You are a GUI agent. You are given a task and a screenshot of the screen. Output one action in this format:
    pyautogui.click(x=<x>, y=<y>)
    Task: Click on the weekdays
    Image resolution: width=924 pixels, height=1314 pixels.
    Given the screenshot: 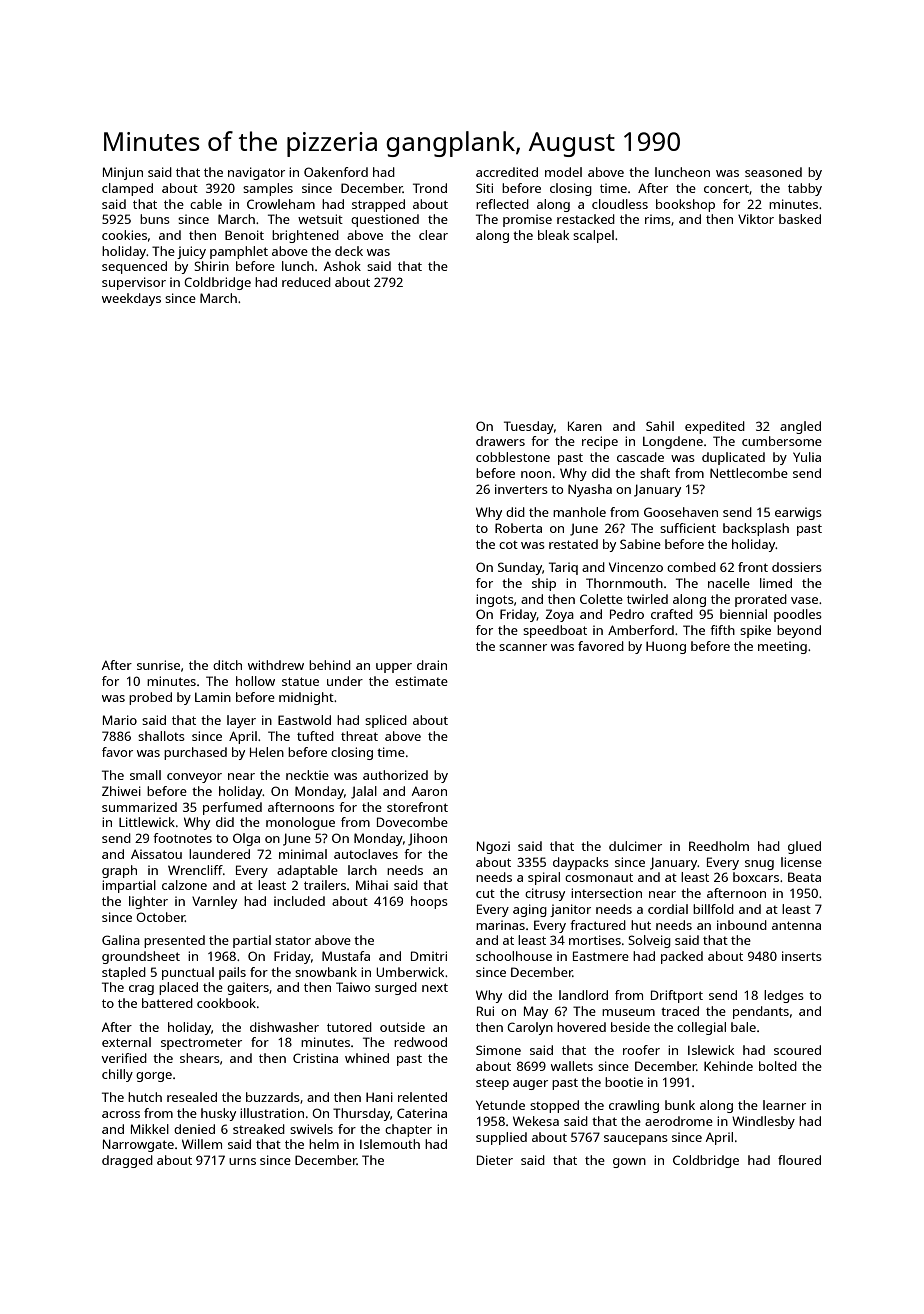 What is the action you would take?
    pyautogui.click(x=131, y=299)
